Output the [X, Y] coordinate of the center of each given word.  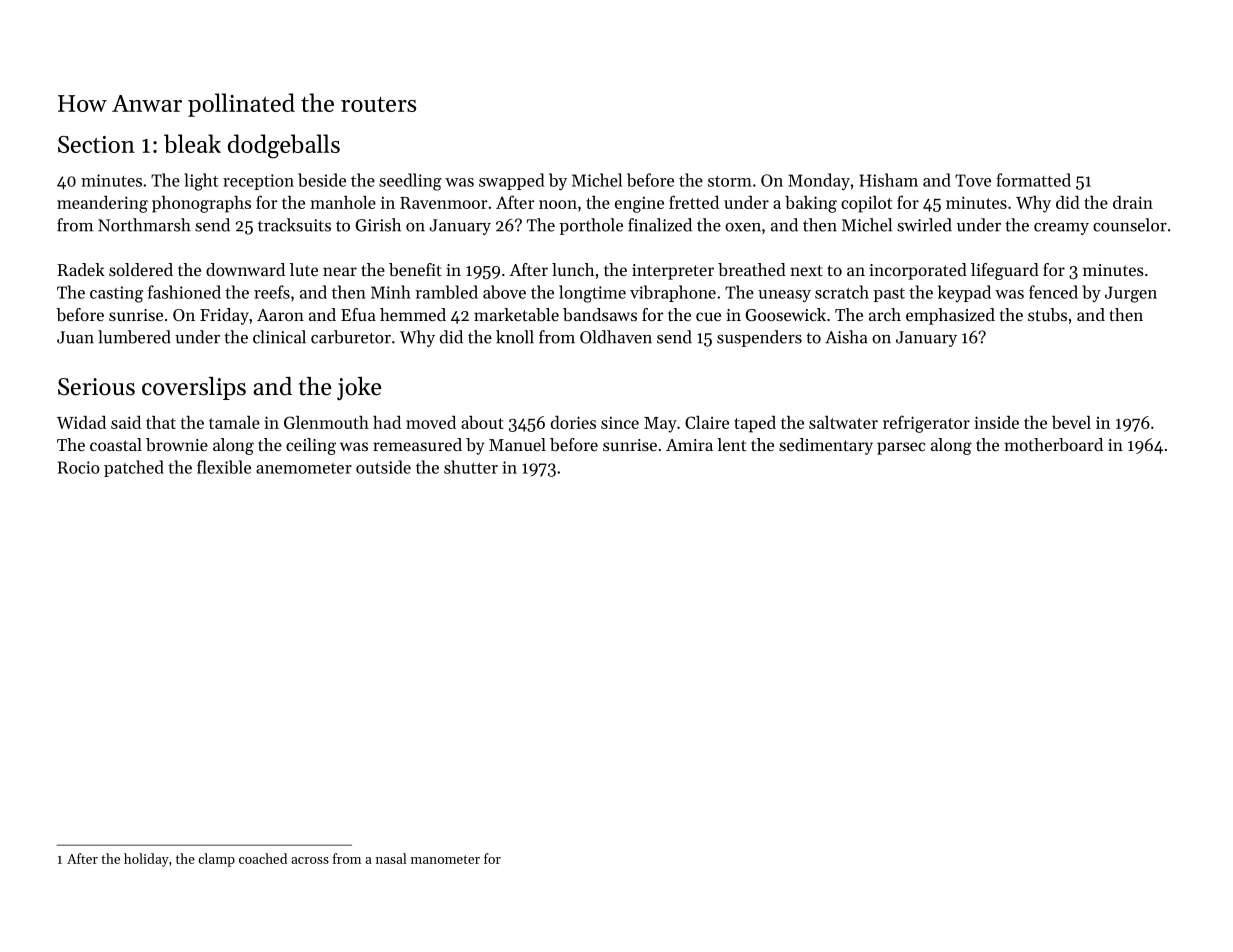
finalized [660, 225]
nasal [391, 858]
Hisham [888, 180]
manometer [445, 859]
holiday [146, 860]
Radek [81, 269]
